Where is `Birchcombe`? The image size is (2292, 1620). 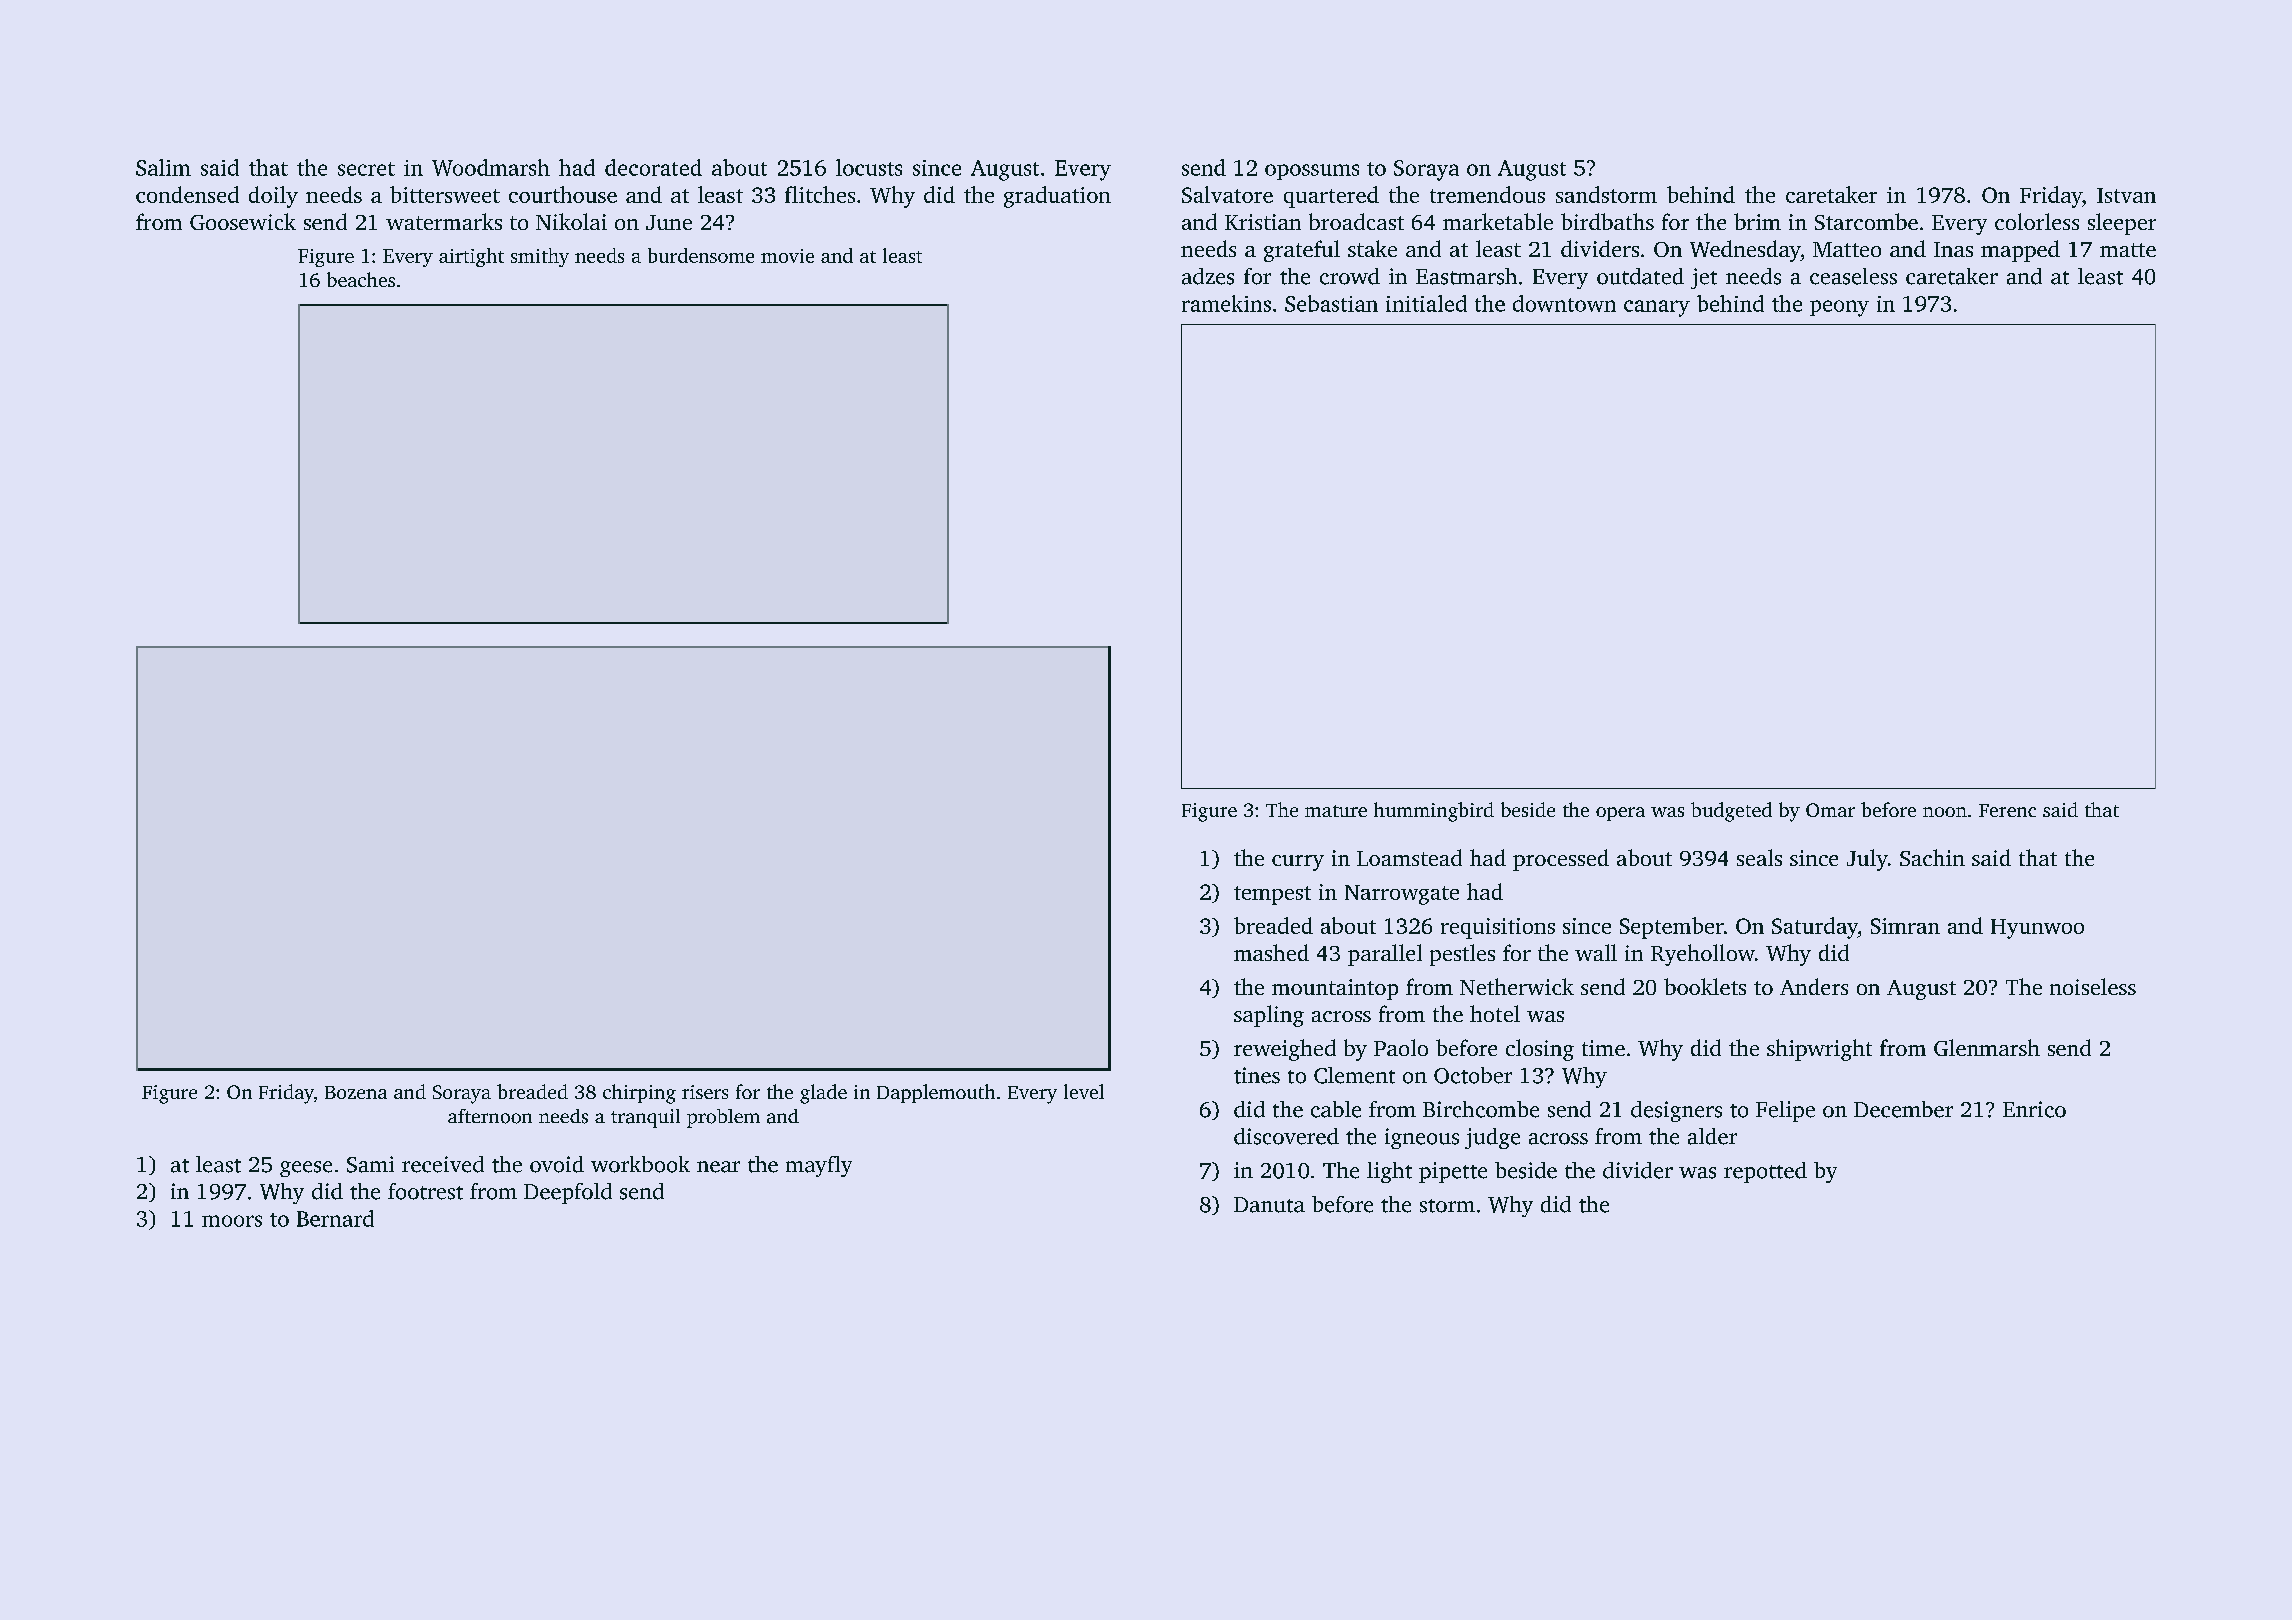 Birchcombe is located at coordinates (1481, 1109).
